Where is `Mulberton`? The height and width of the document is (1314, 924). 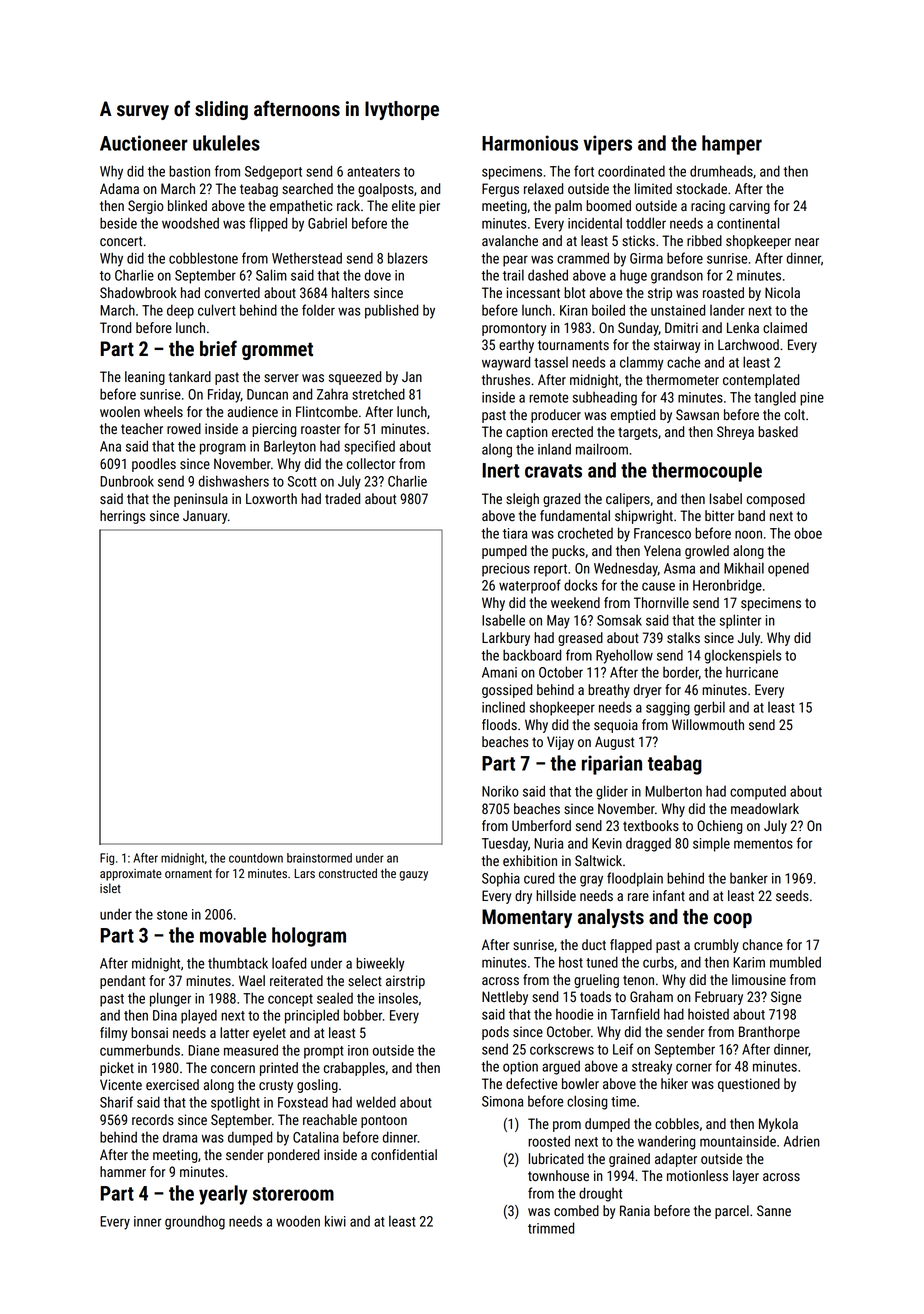
Mulberton is located at coordinates (673, 791).
